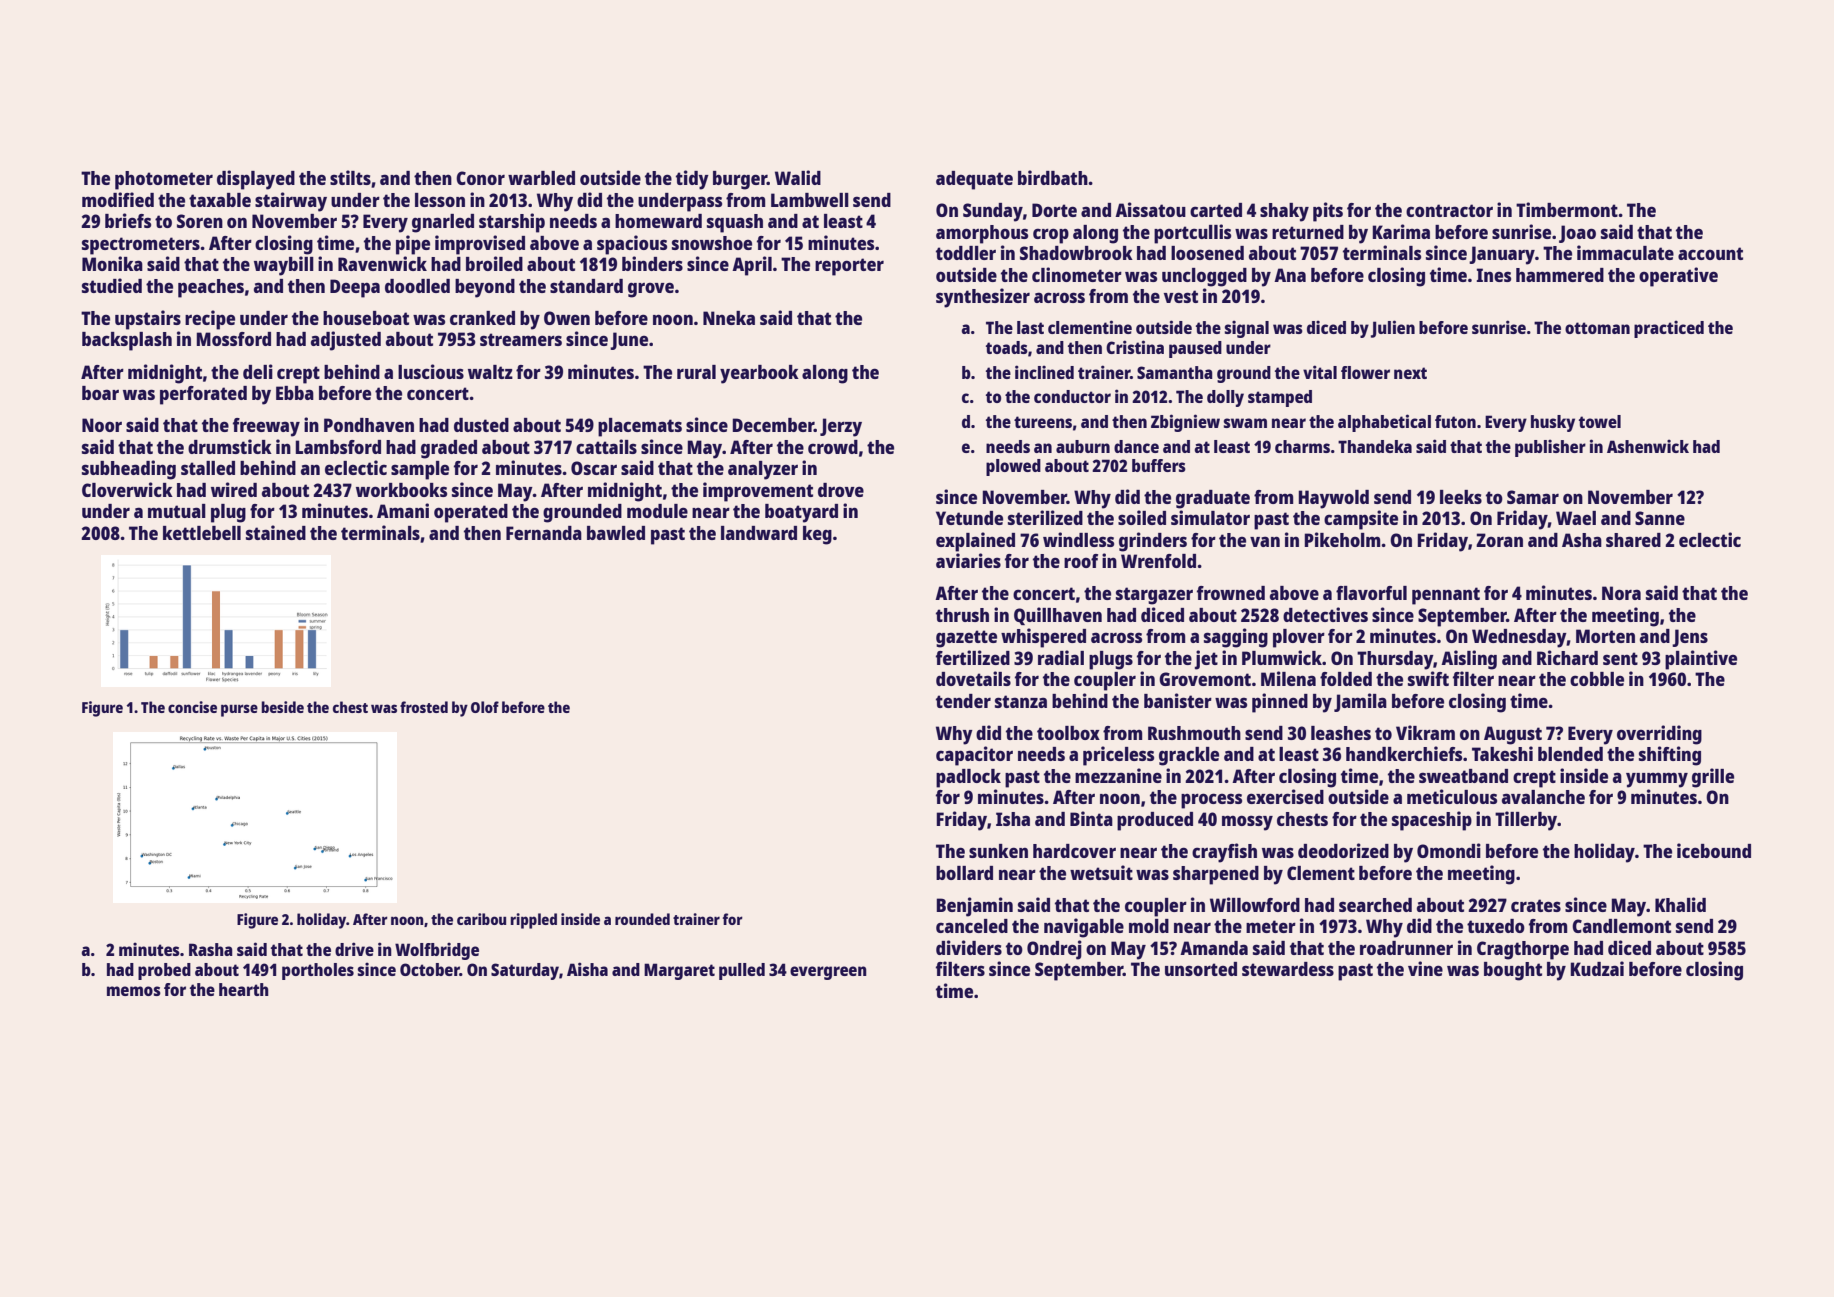 The height and width of the image is (1297, 1834). Describe the element at coordinates (963, 701) in the image. I see `tender` at that location.
